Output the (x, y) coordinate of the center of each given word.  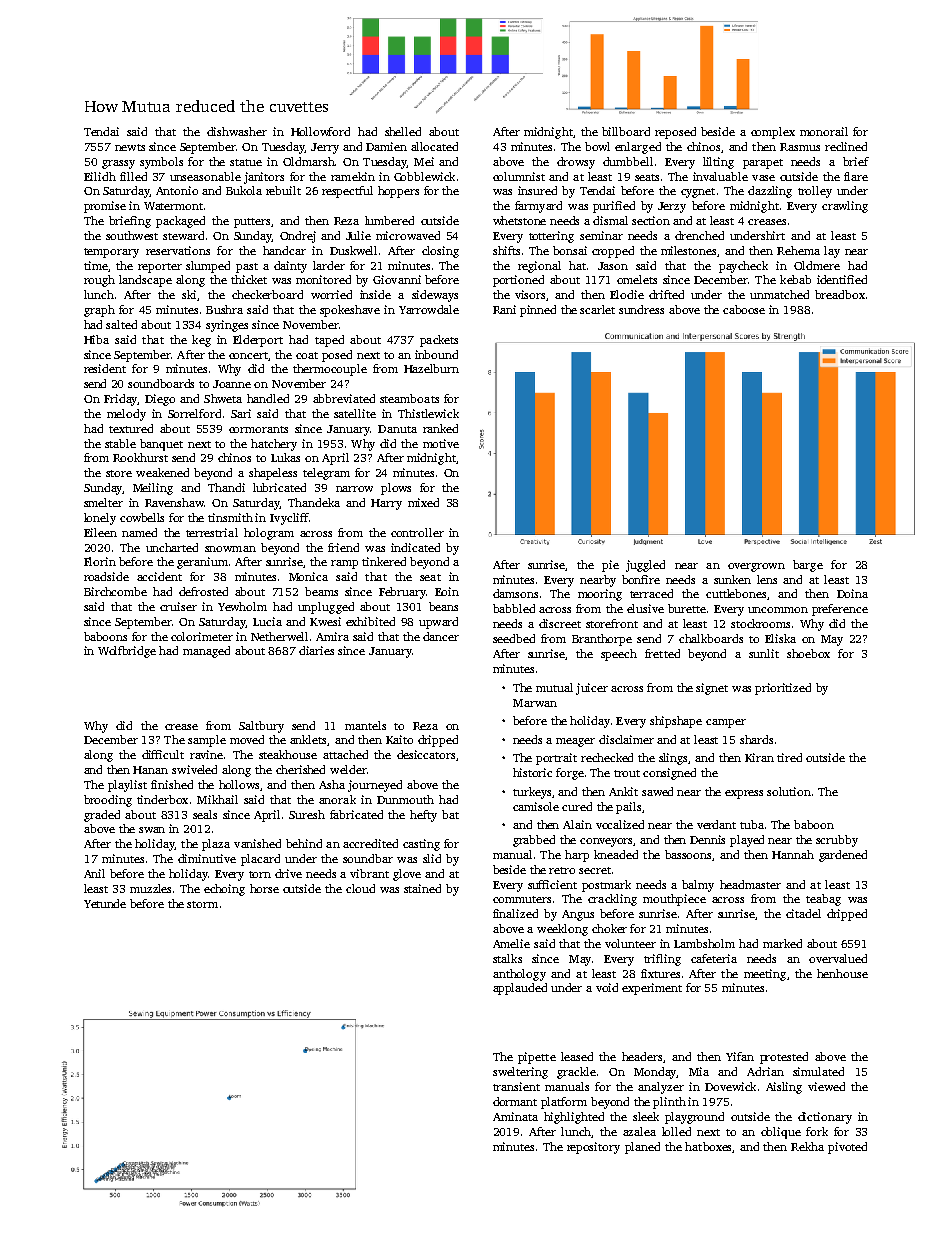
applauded (520, 989)
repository (593, 1148)
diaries (316, 650)
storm (202, 904)
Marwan (535, 703)
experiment (652, 989)
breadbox (840, 294)
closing (440, 252)
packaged (180, 222)
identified (842, 279)
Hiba (96, 339)
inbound (436, 354)
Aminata (515, 1116)
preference (840, 610)
